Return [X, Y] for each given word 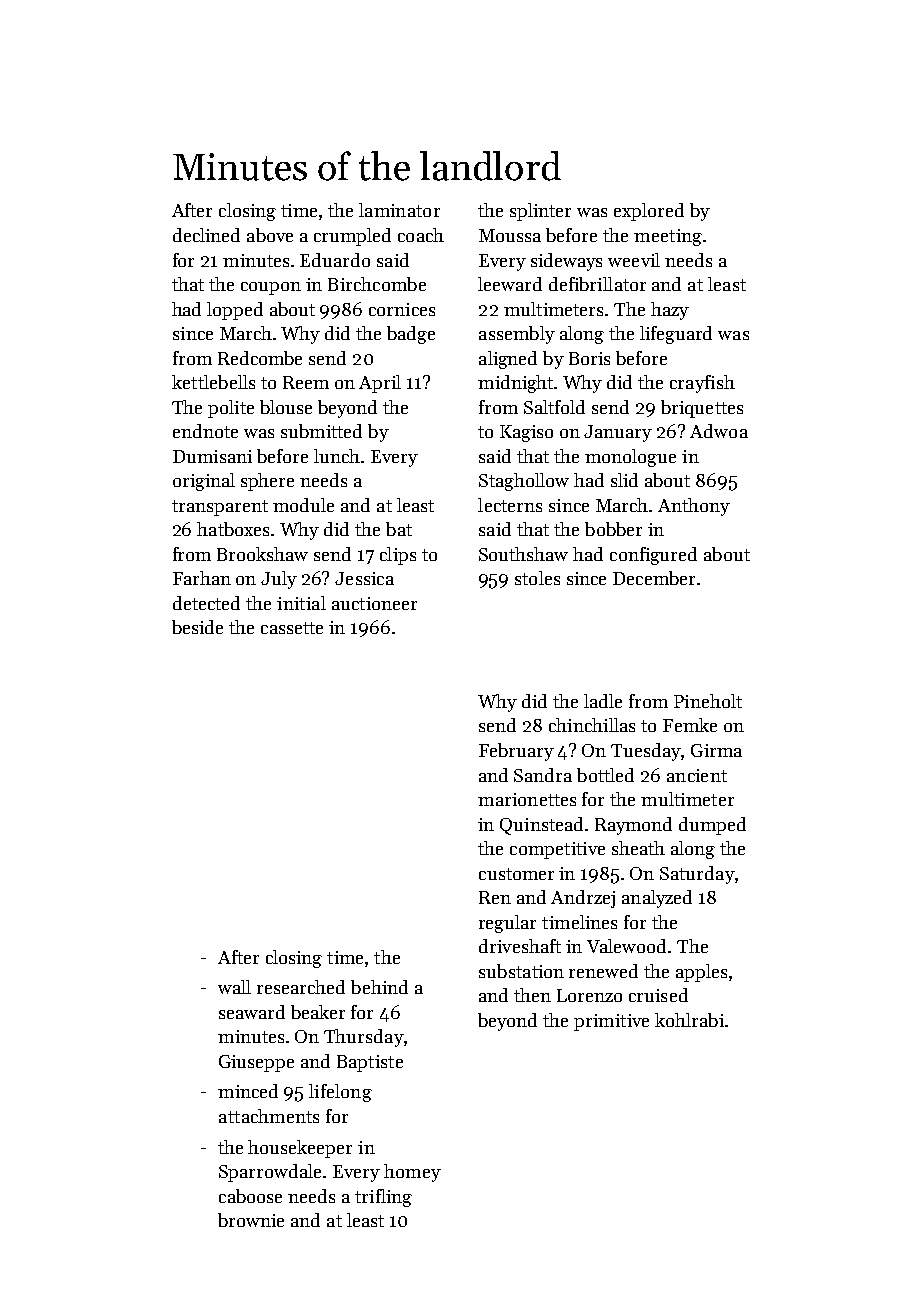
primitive [611, 1022]
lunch [337, 456]
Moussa [510, 235]
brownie [251, 1220]
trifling [383, 1198]
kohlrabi [689, 1020]
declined [206, 235]
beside [197, 627]
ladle [603, 701]
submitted [321, 431]
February [516, 752]
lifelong [340, 1093]
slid [624, 480]
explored [649, 212]
